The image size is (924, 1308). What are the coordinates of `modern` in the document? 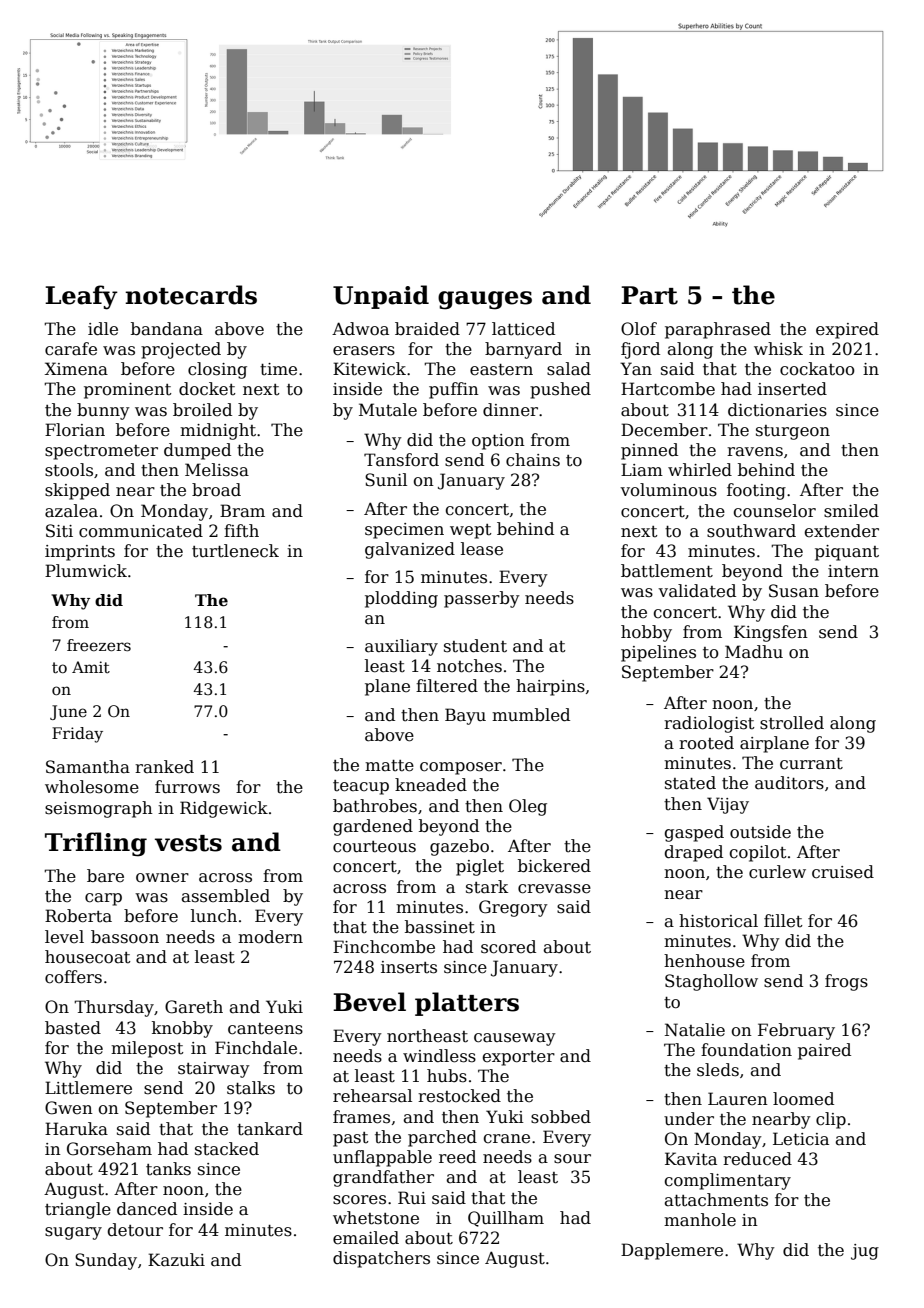 It's located at (270, 937).
